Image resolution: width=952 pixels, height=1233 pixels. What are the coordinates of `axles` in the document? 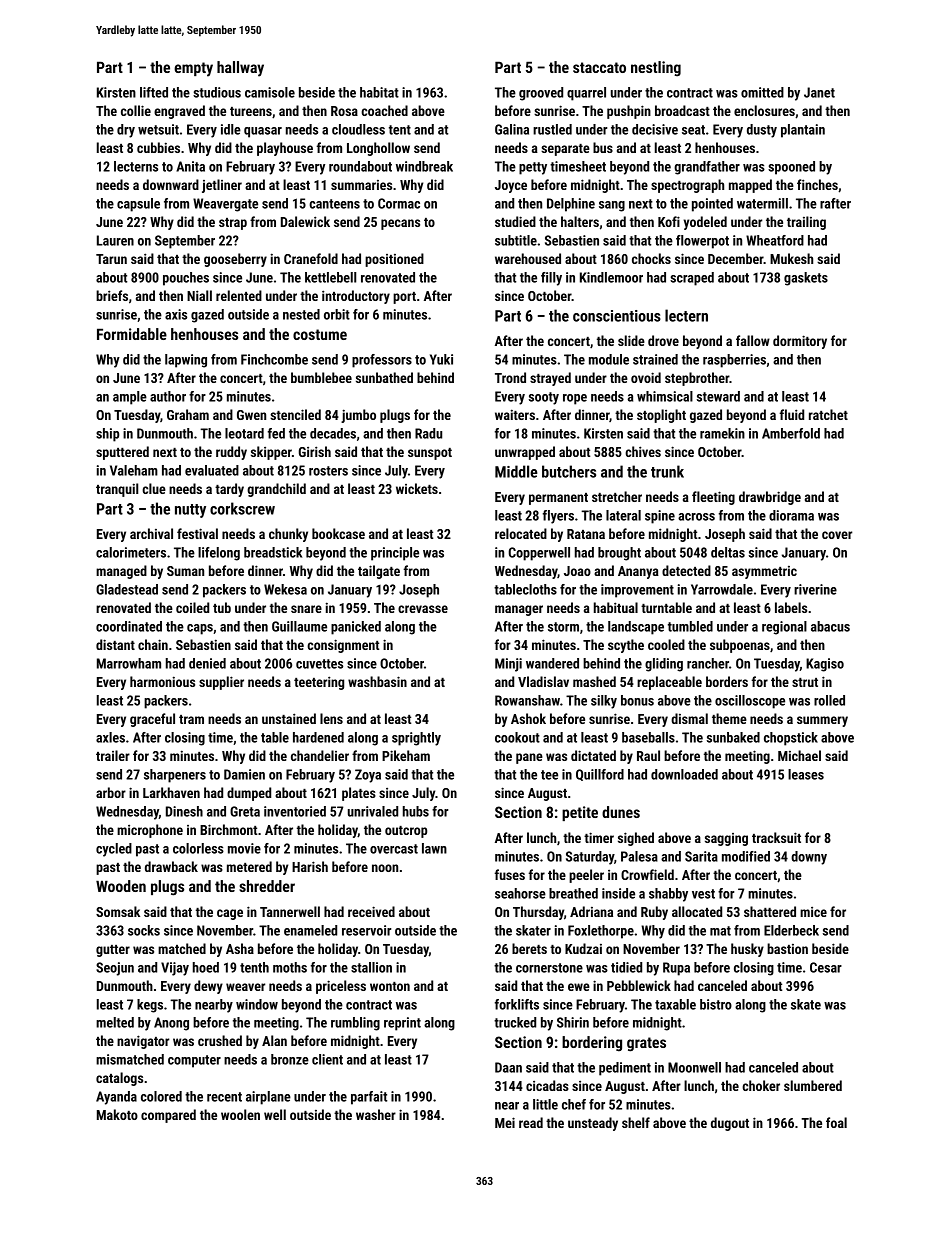 It's located at (110, 737).
